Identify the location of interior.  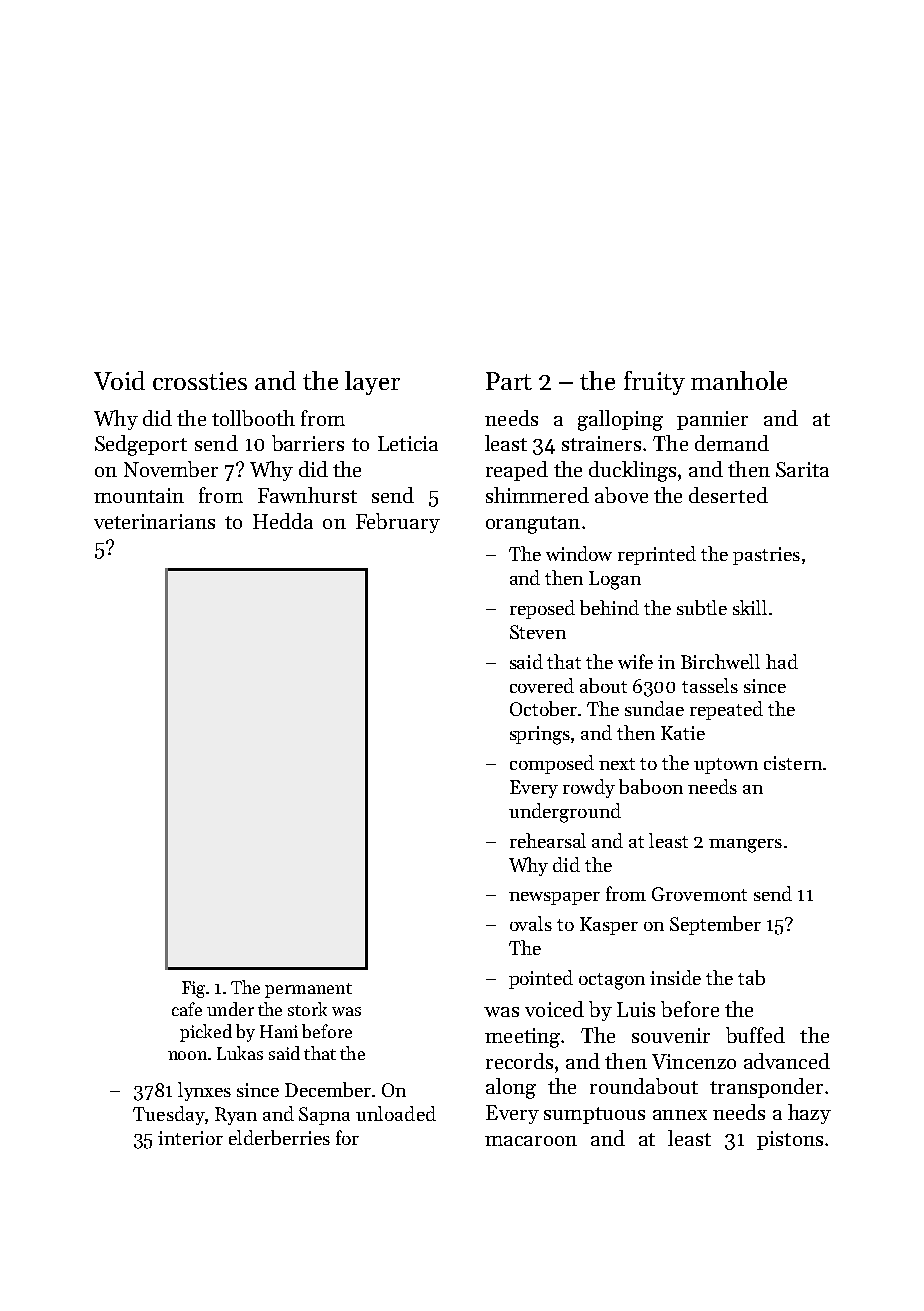
(190, 1138).
